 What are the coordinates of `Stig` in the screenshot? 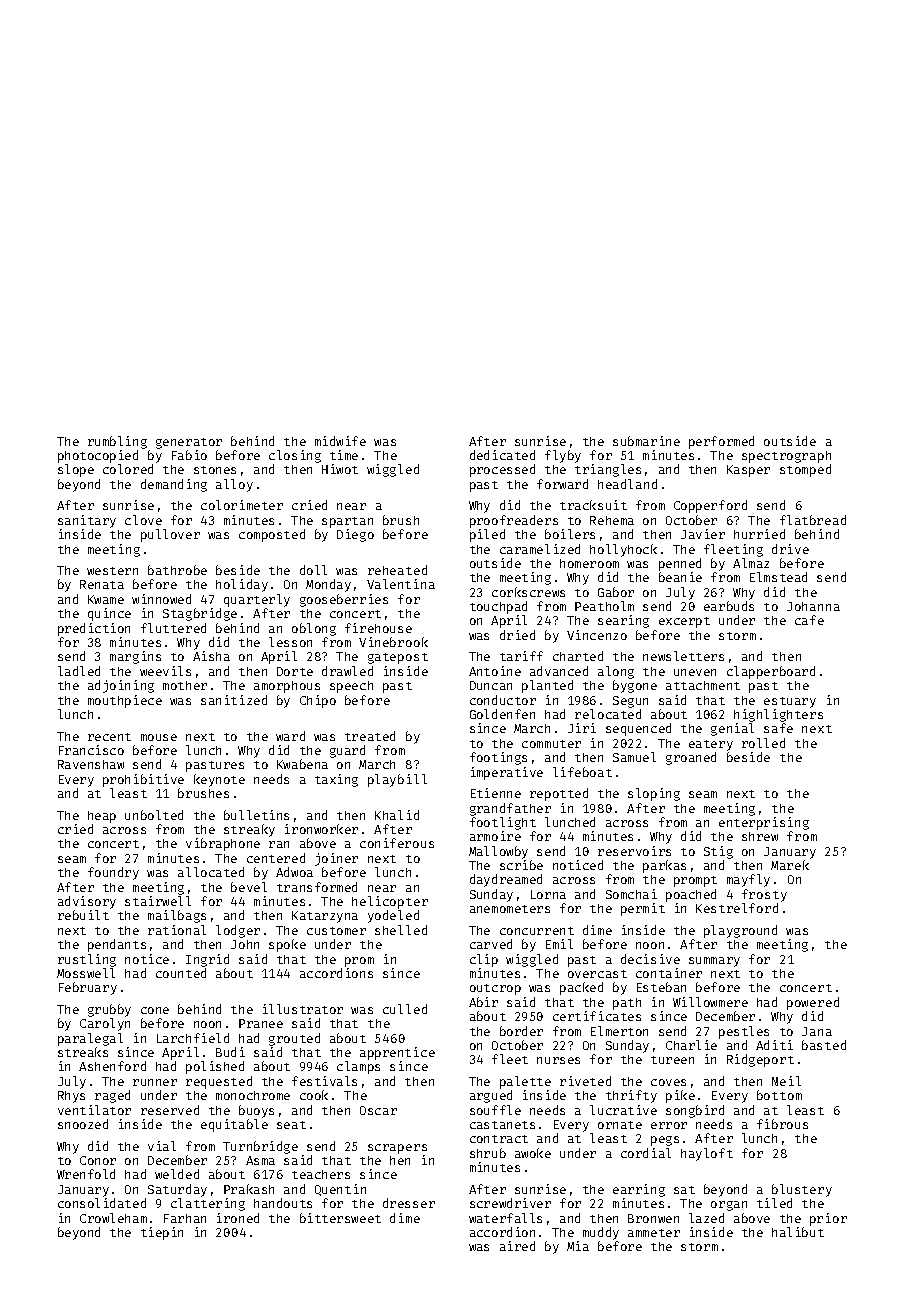 It's located at (718, 852).
